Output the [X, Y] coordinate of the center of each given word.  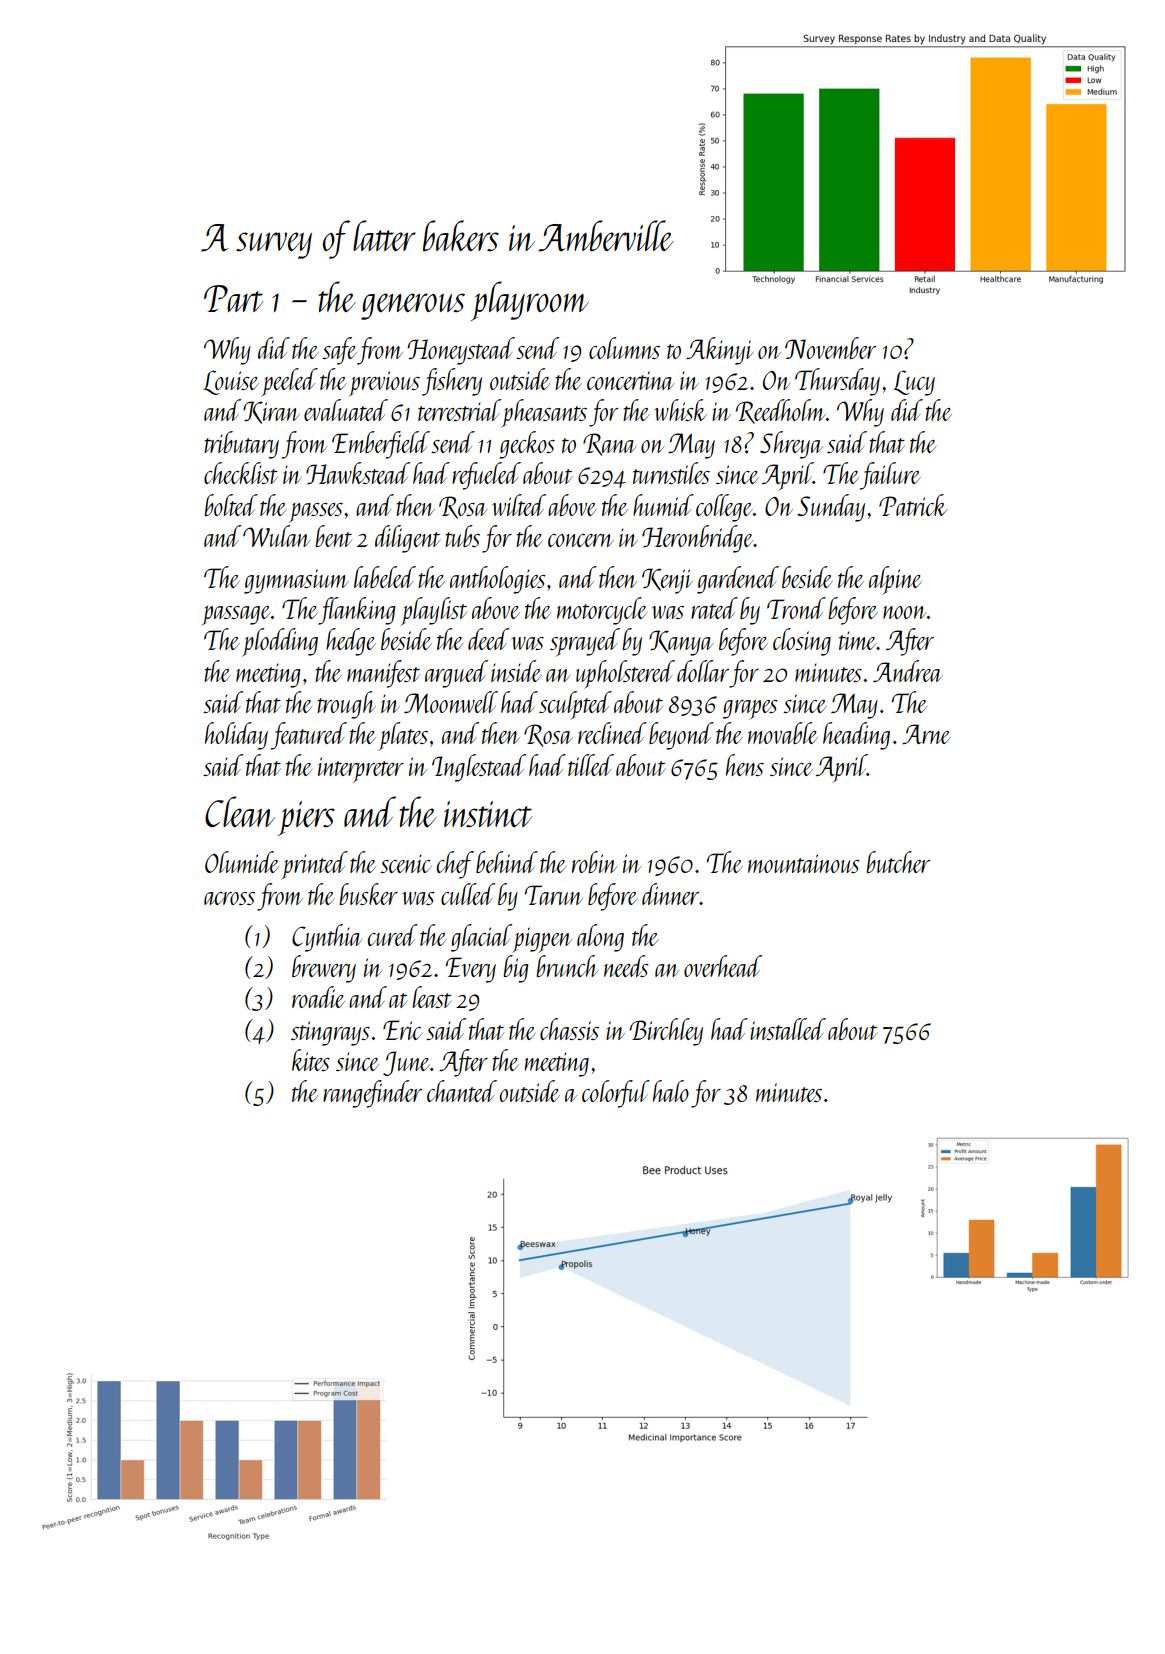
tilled [591, 765]
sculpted [575, 705]
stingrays [330, 1033]
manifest [383, 674]
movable [783, 733]
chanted [462, 1091]
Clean [240, 812]
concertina [630, 380]
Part [234, 298]
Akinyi [719, 351]
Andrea [908, 671]
